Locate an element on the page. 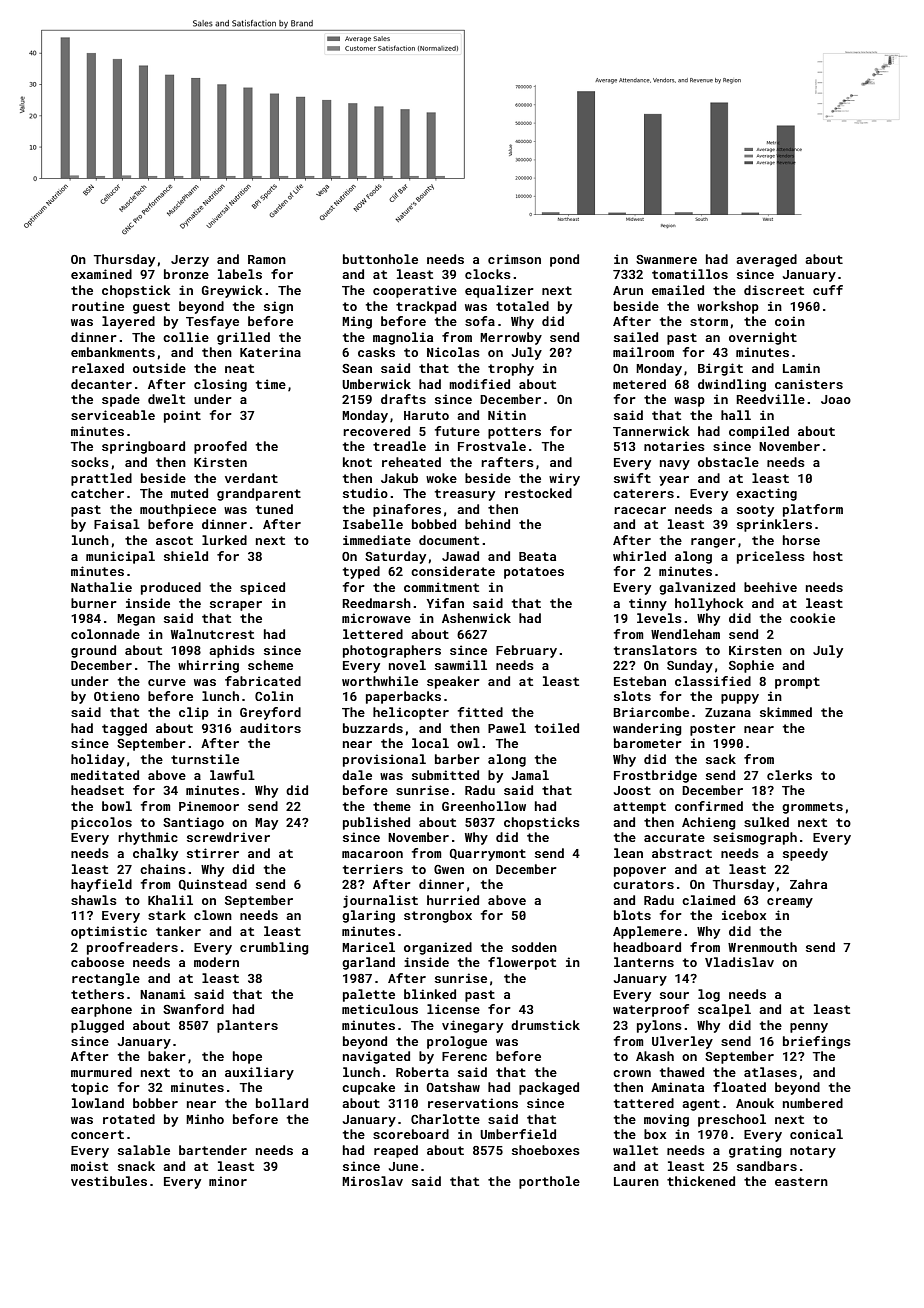 Image resolution: width=924 pixels, height=1308 pixels. holiday is located at coordinates (98, 760).
